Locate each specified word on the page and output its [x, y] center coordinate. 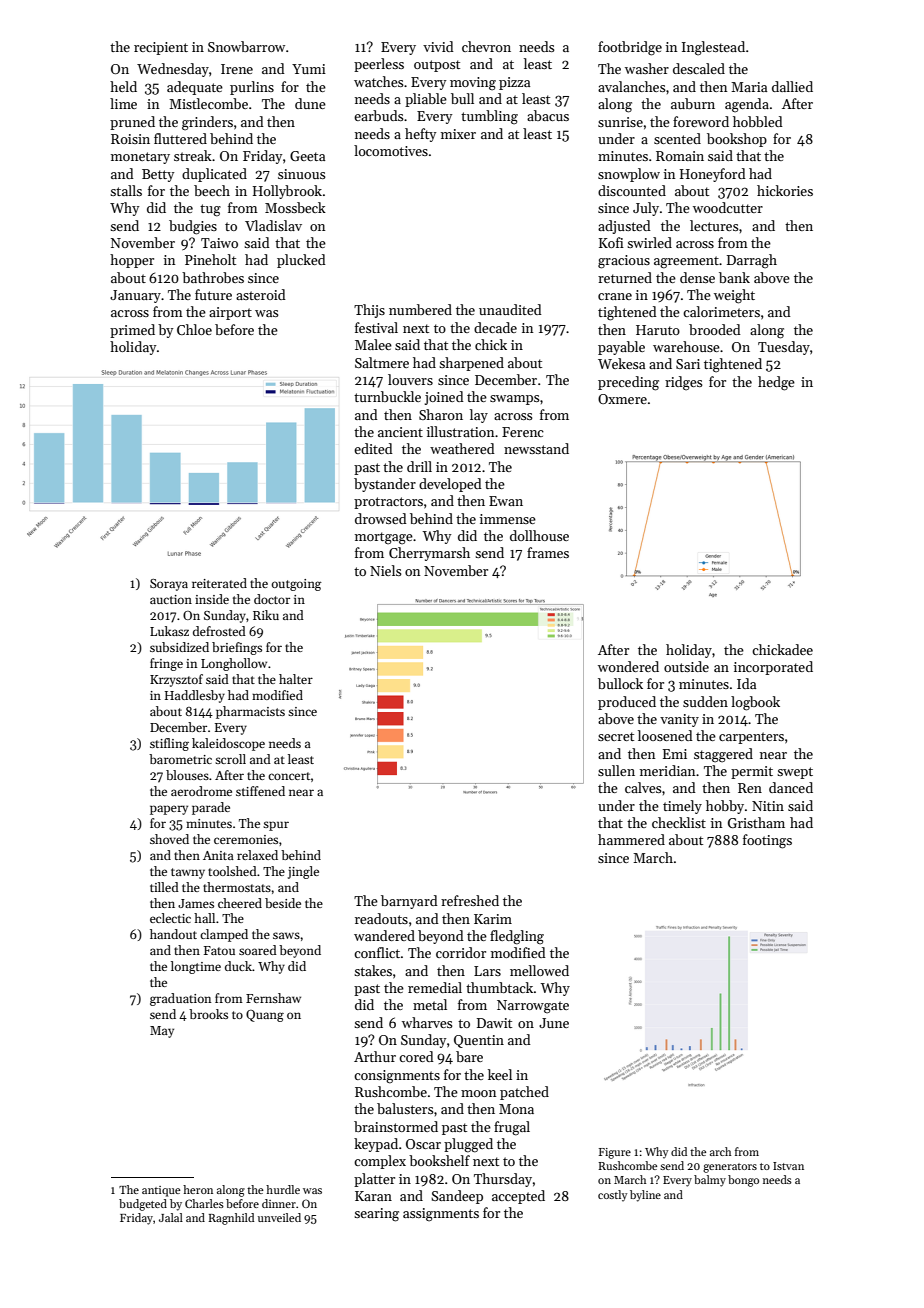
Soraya [169, 585]
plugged [468, 1145]
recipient [161, 48]
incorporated [773, 668]
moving [473, 84]
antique [161, 1191]
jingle [303, 872]
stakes [373, 970]
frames [548, 552]
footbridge [630, 48]
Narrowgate [533, 1007]
